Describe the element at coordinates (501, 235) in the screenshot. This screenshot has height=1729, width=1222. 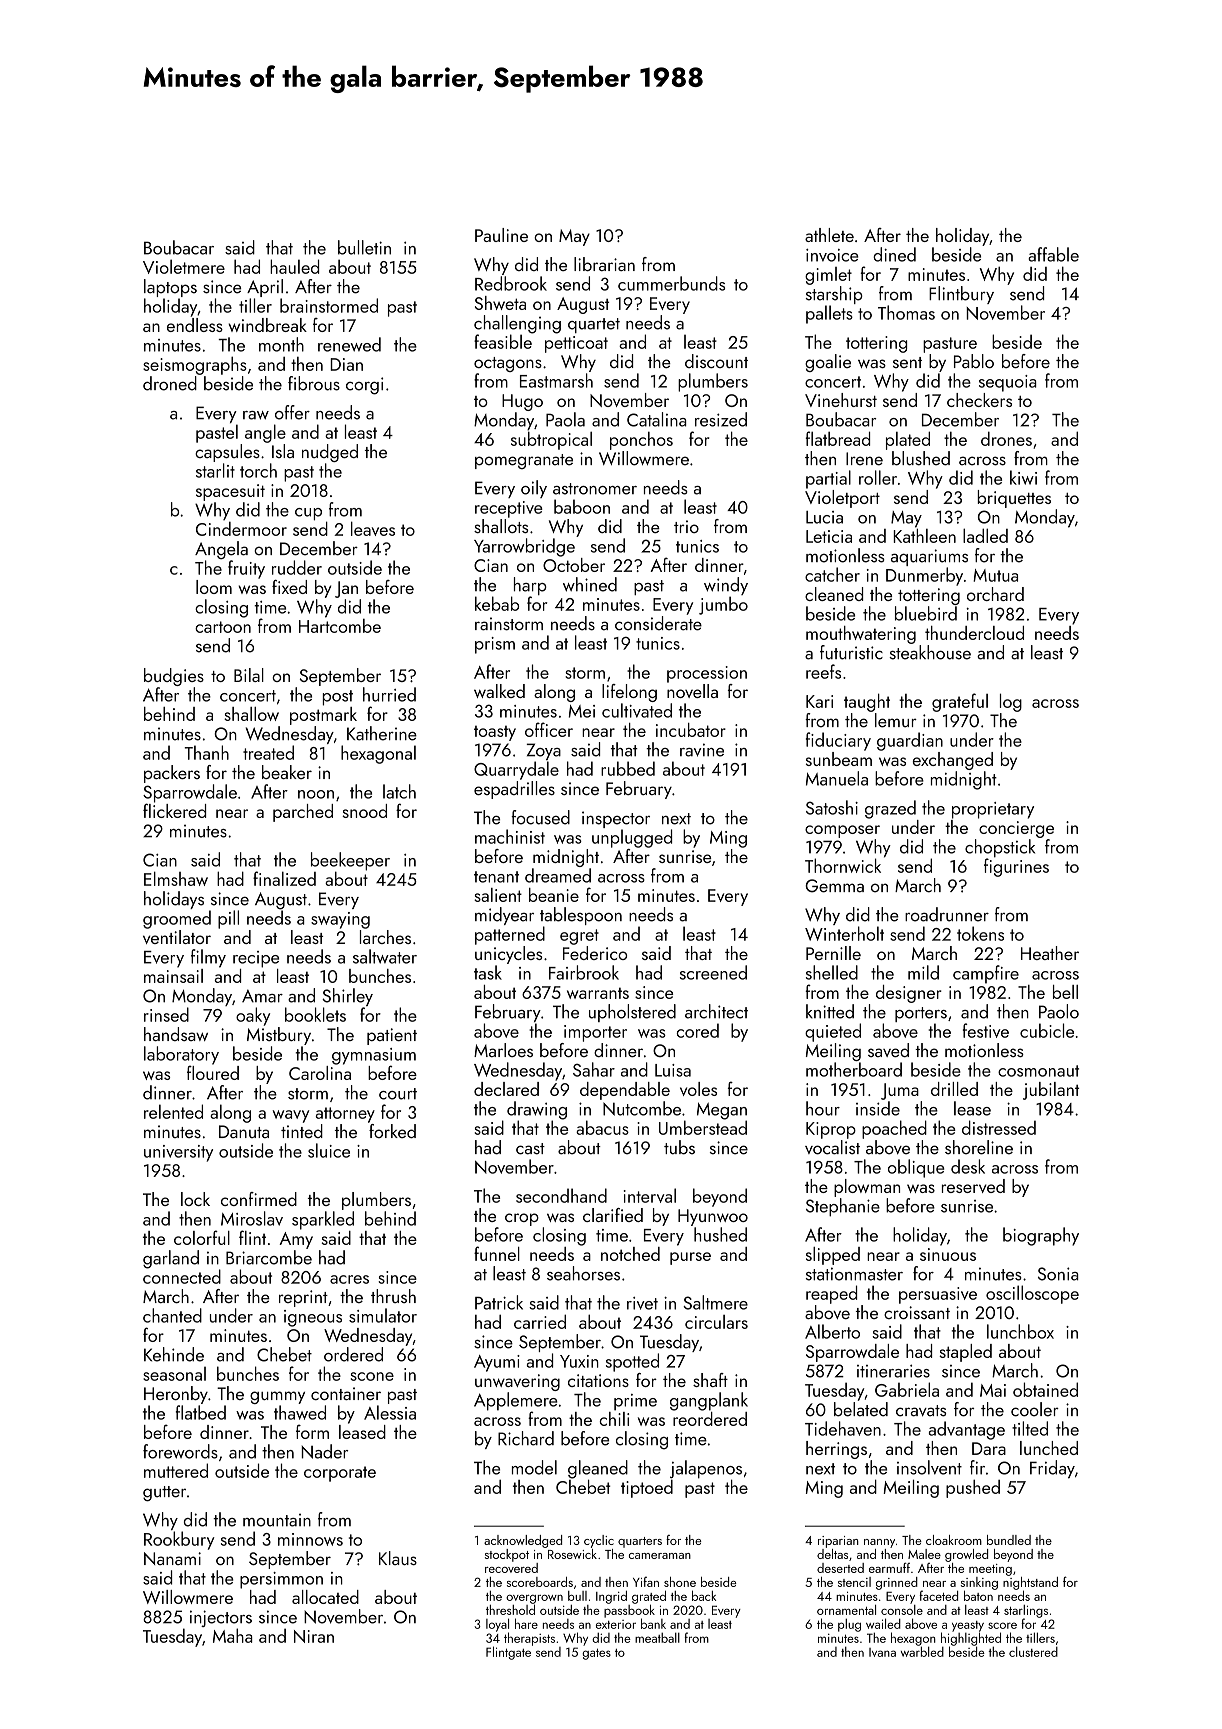
I see `Pauline` at that location.
